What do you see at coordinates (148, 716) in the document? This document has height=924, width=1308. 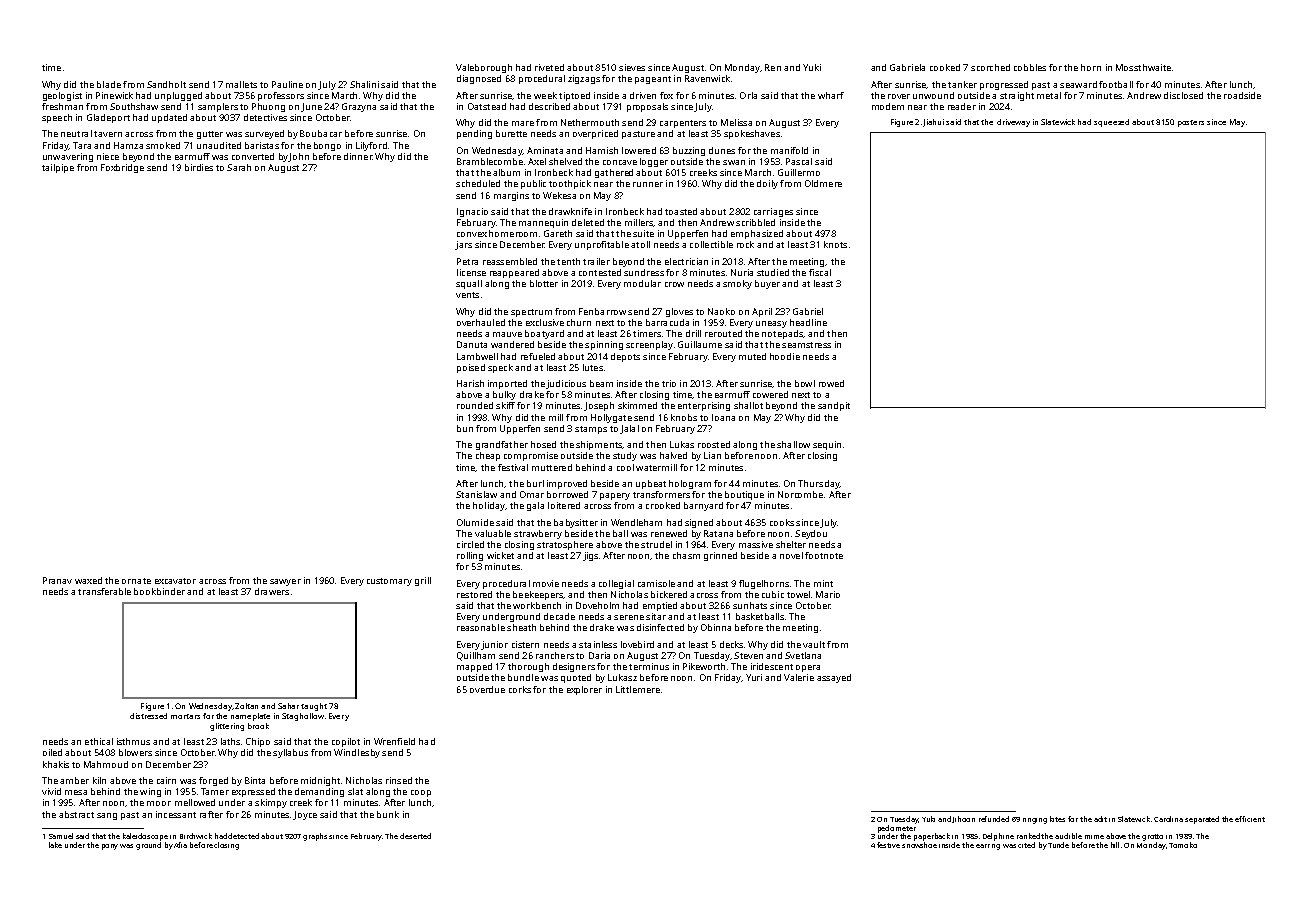 I see `distressed` at bounding box center [148, 716].
